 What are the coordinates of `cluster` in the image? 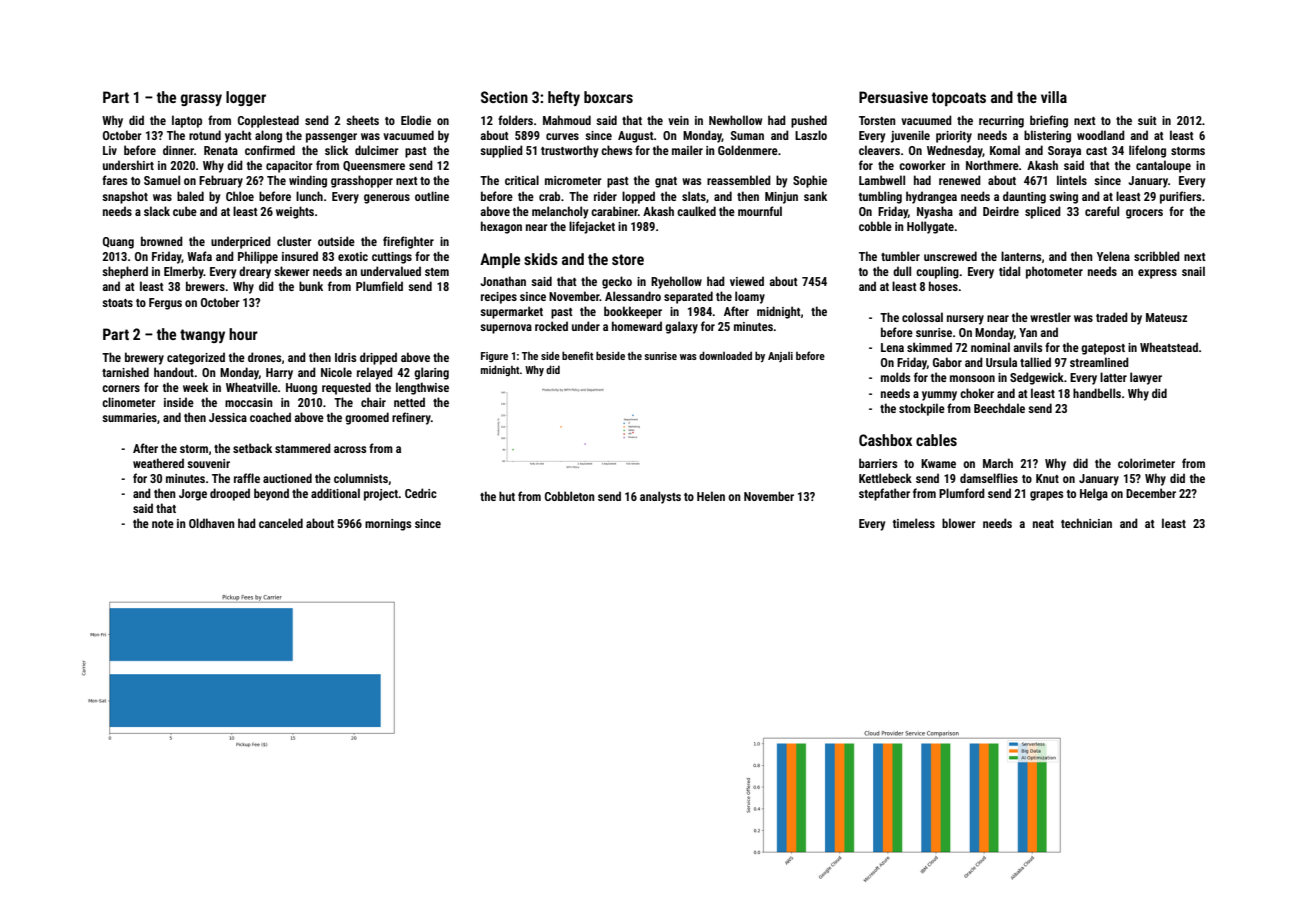 It's located at (294, 241).
